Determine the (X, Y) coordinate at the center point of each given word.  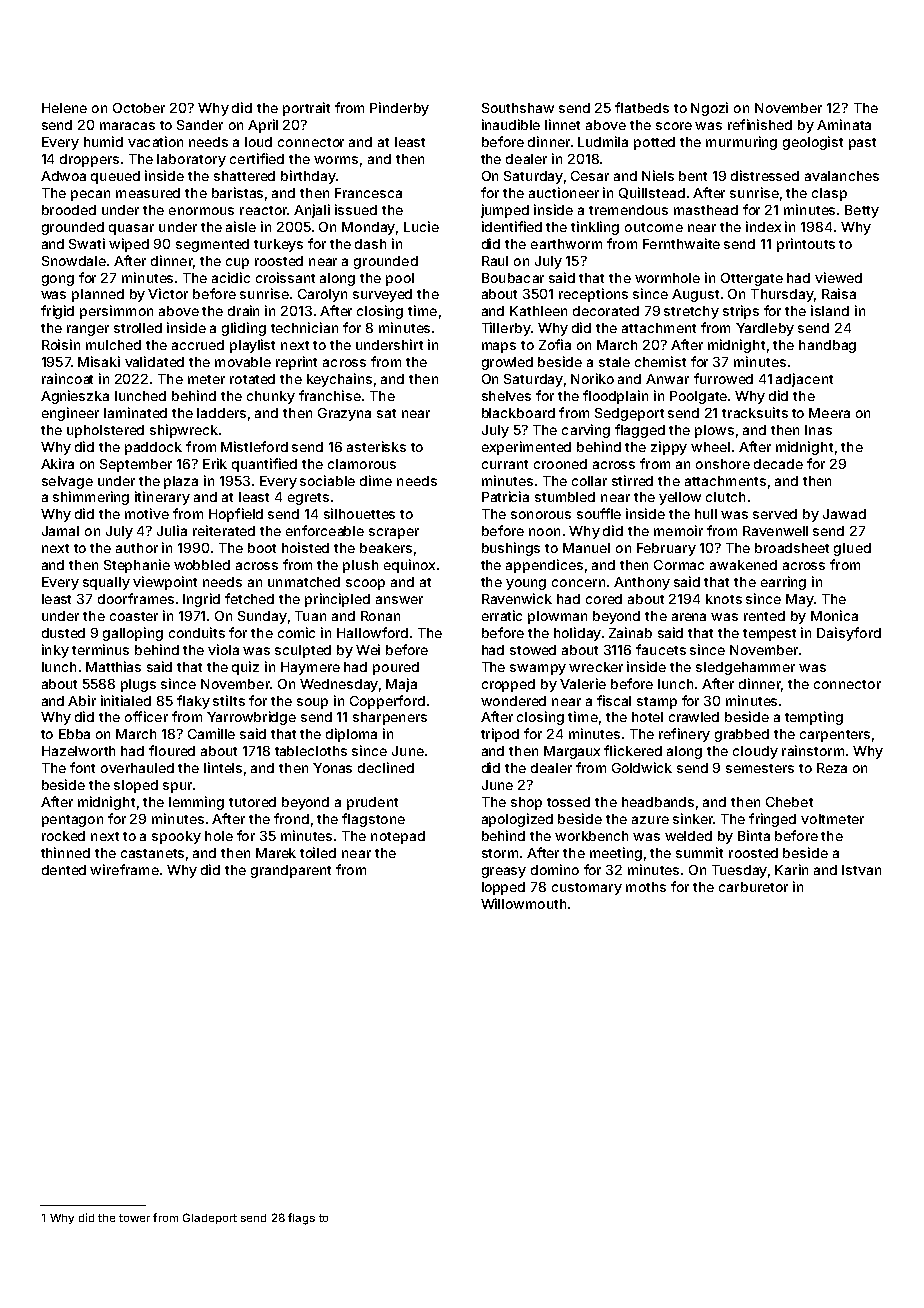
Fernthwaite (681, 243)
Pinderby (399, 109)
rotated (252, 379)
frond (291, 818)
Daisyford (849, 634)
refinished (760, 124)
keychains (339, 380)
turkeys (278, 245)
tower (134, 1218)
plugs (138, 685)
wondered (513, 701)
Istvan (861, 870)
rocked (63, 836)
